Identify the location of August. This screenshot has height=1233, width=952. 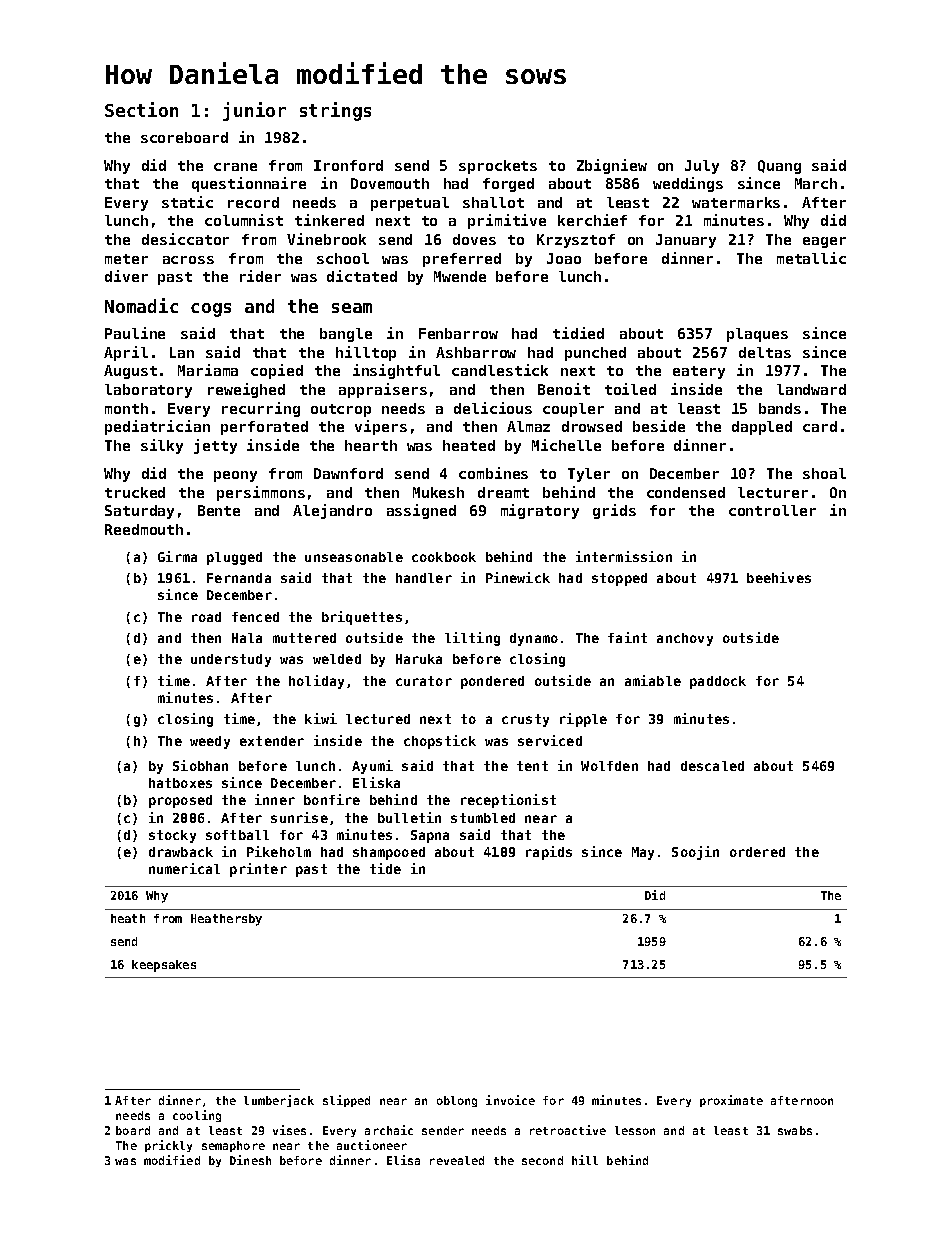
(130, 372).
